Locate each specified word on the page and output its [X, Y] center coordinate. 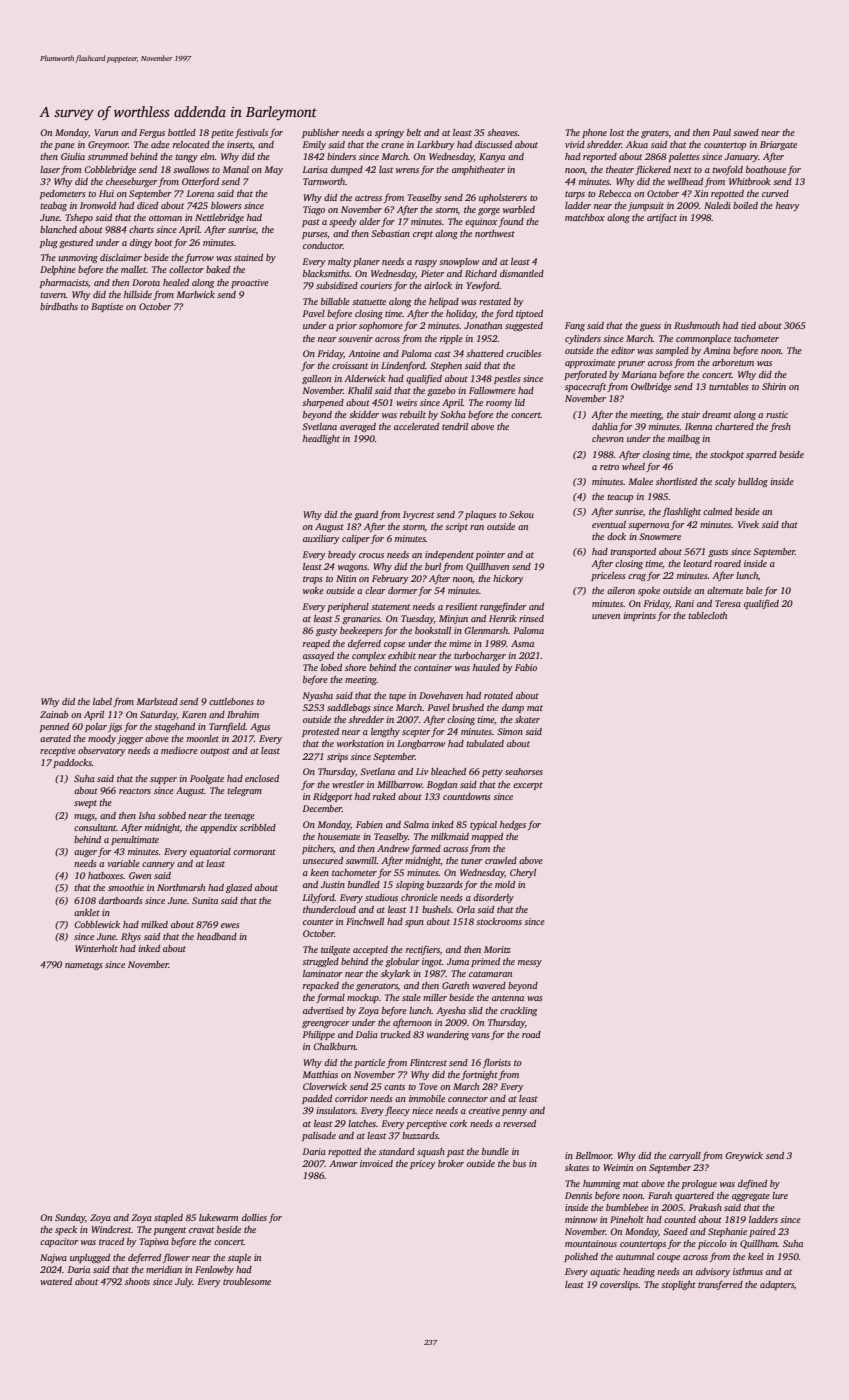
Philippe [318, 1035]
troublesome [247, 1281]
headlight [321, 439]
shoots [137, 1281]
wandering [448, 1035]
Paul [721, 132]
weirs [406, 402]
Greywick [744, 1156]
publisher [321, 133]
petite [222, 133]
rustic [777, 414]
